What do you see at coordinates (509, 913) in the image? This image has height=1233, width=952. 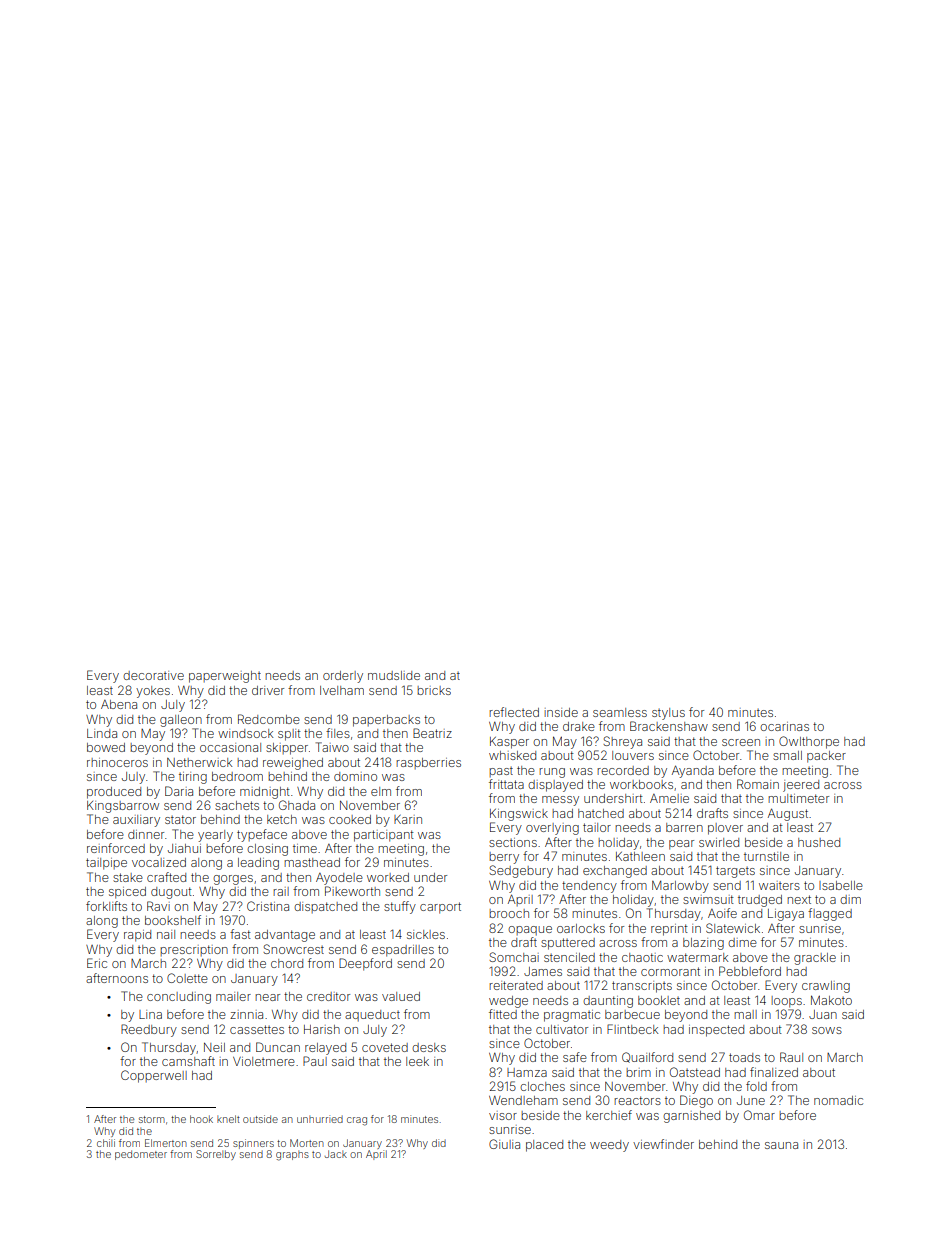 I see `brooch` at bounding box center [509, 913].
